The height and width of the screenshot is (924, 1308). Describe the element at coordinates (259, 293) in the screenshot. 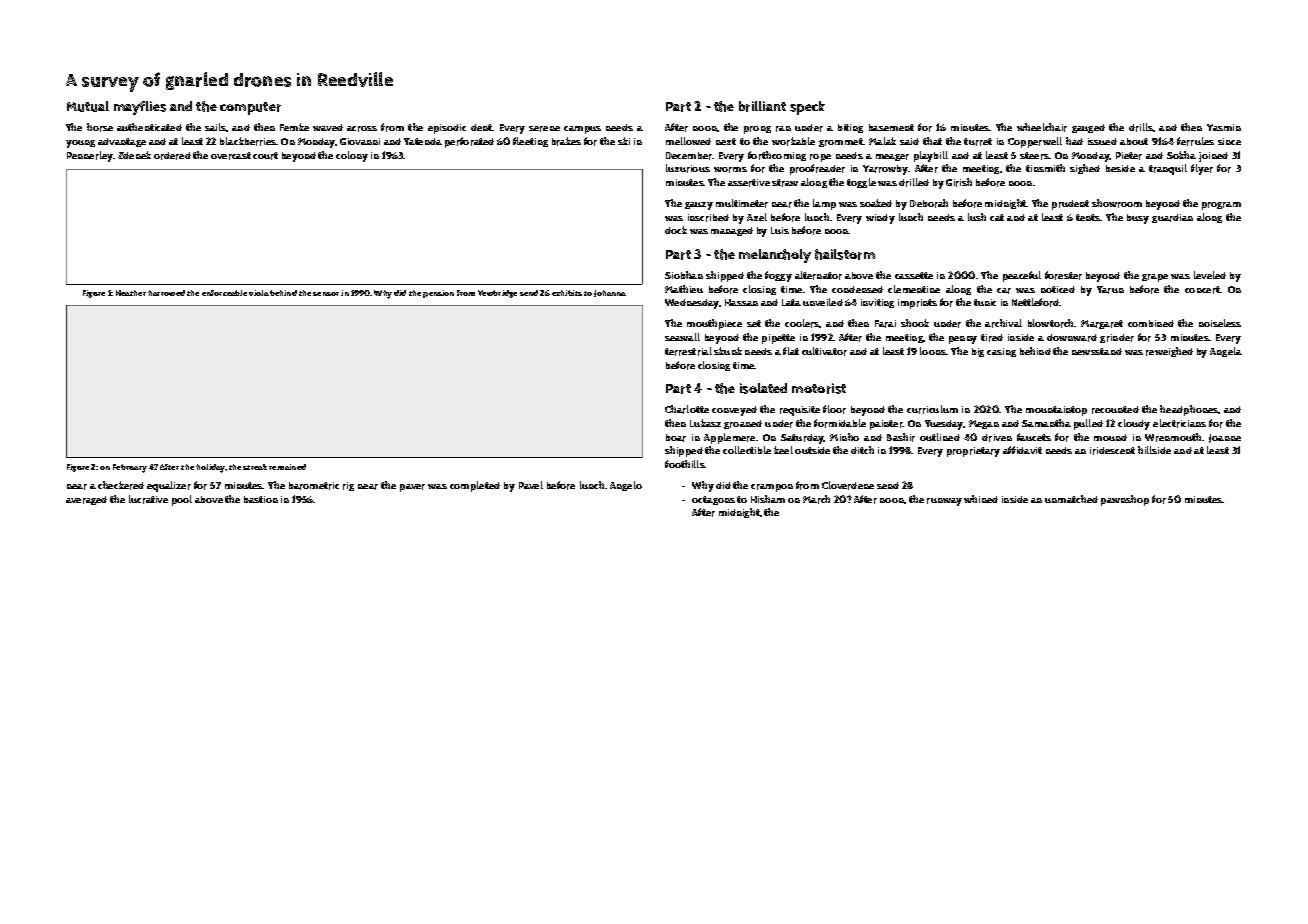

I see `viola` at that location.
